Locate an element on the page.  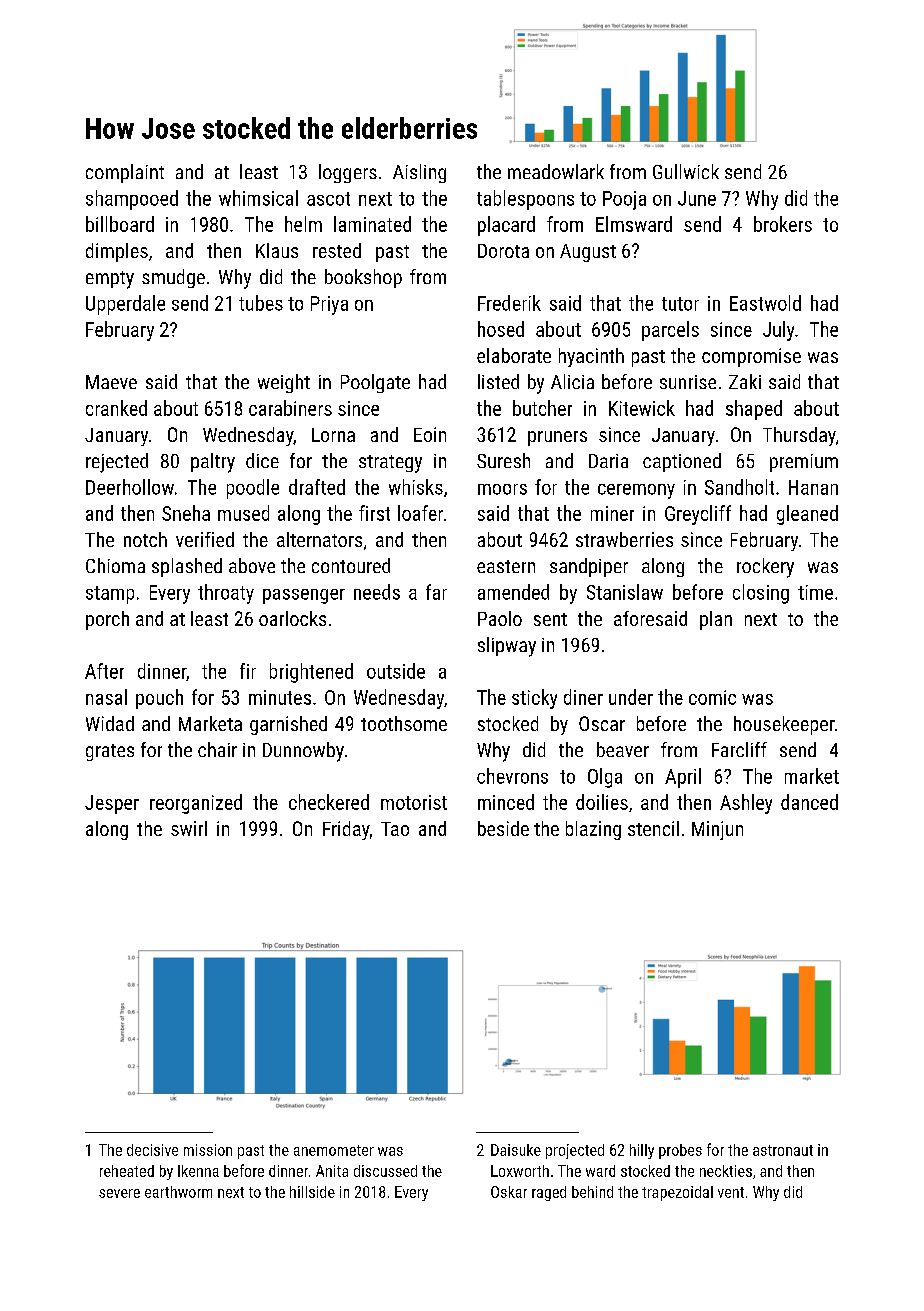
Eoin is located at coordinates (430, 434).
